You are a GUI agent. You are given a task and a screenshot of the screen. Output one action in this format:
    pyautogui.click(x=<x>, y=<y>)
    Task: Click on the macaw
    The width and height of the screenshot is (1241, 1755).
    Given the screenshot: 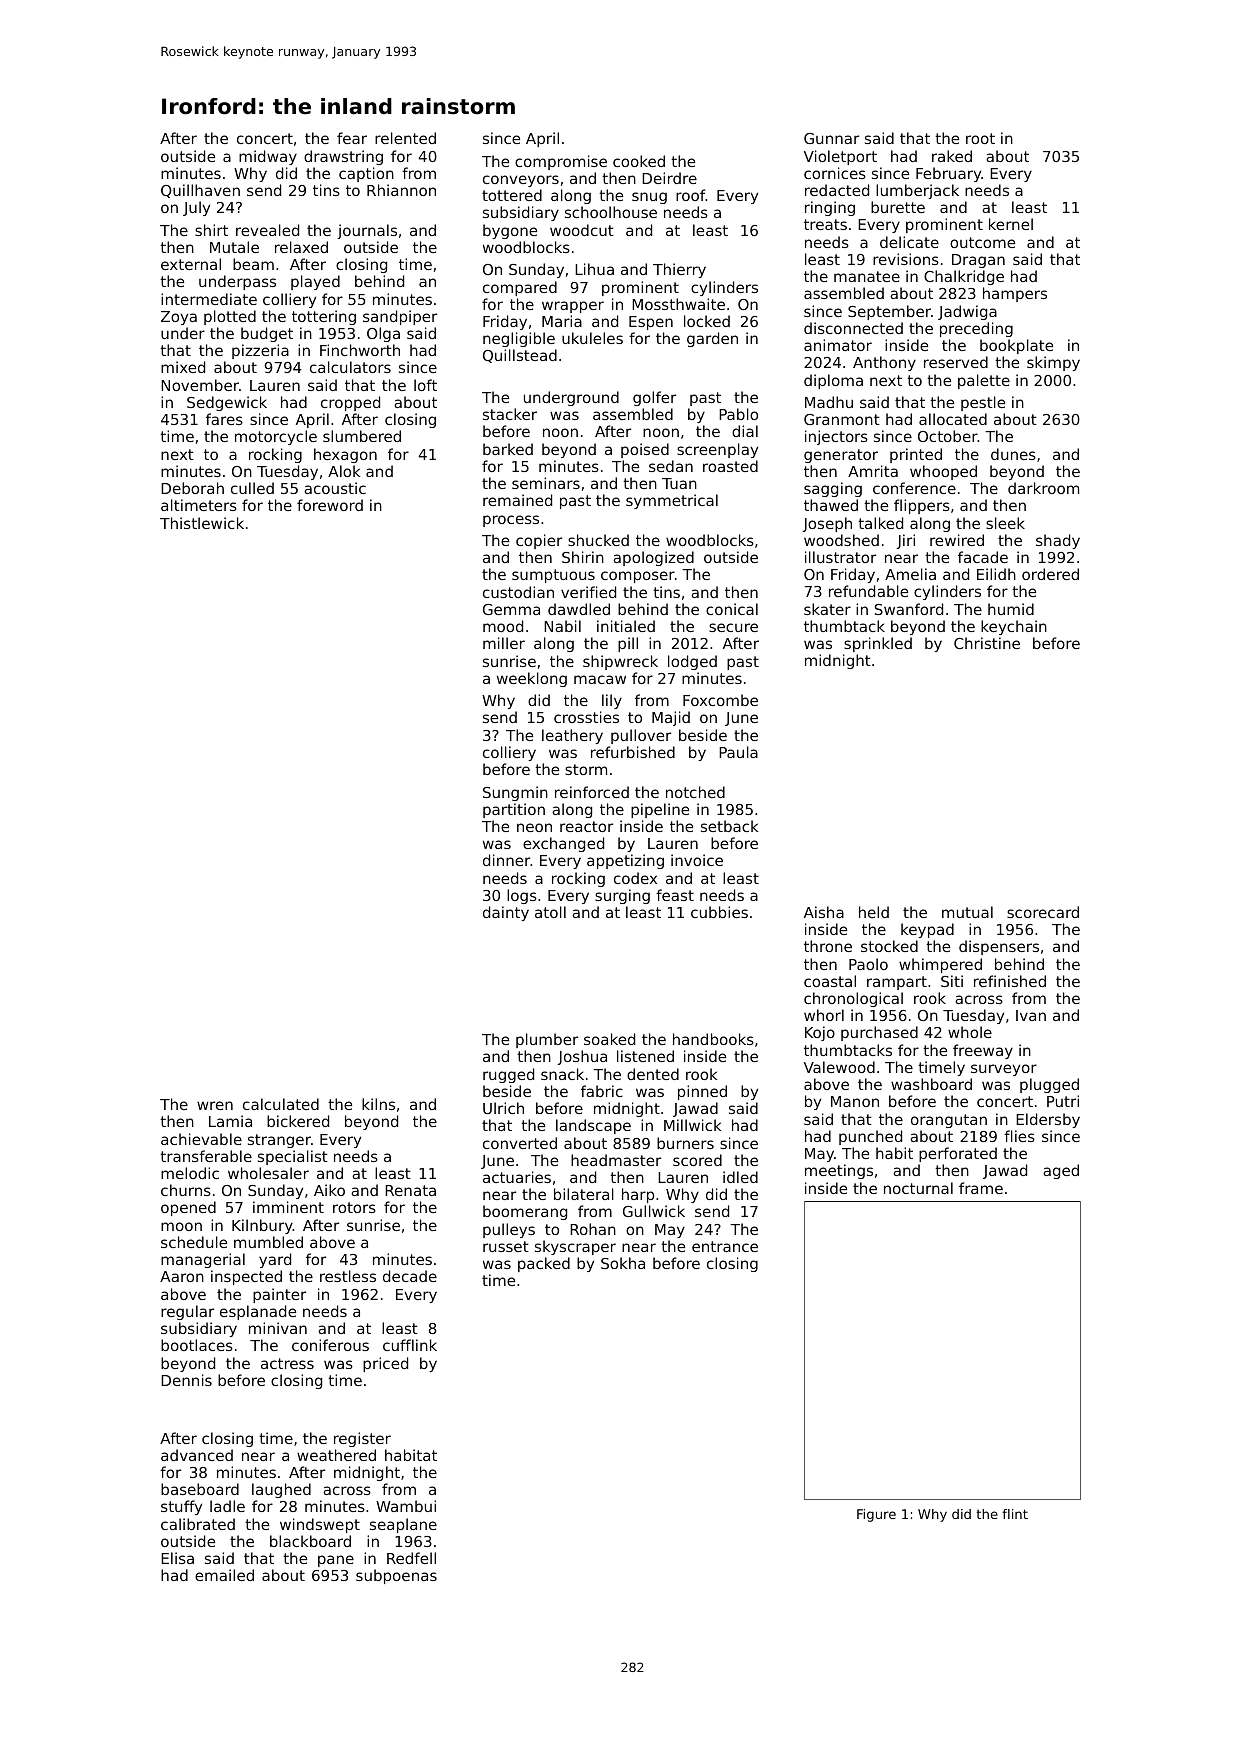 What is the action you would take?
    pyautogui.click(x=600, y=679)
